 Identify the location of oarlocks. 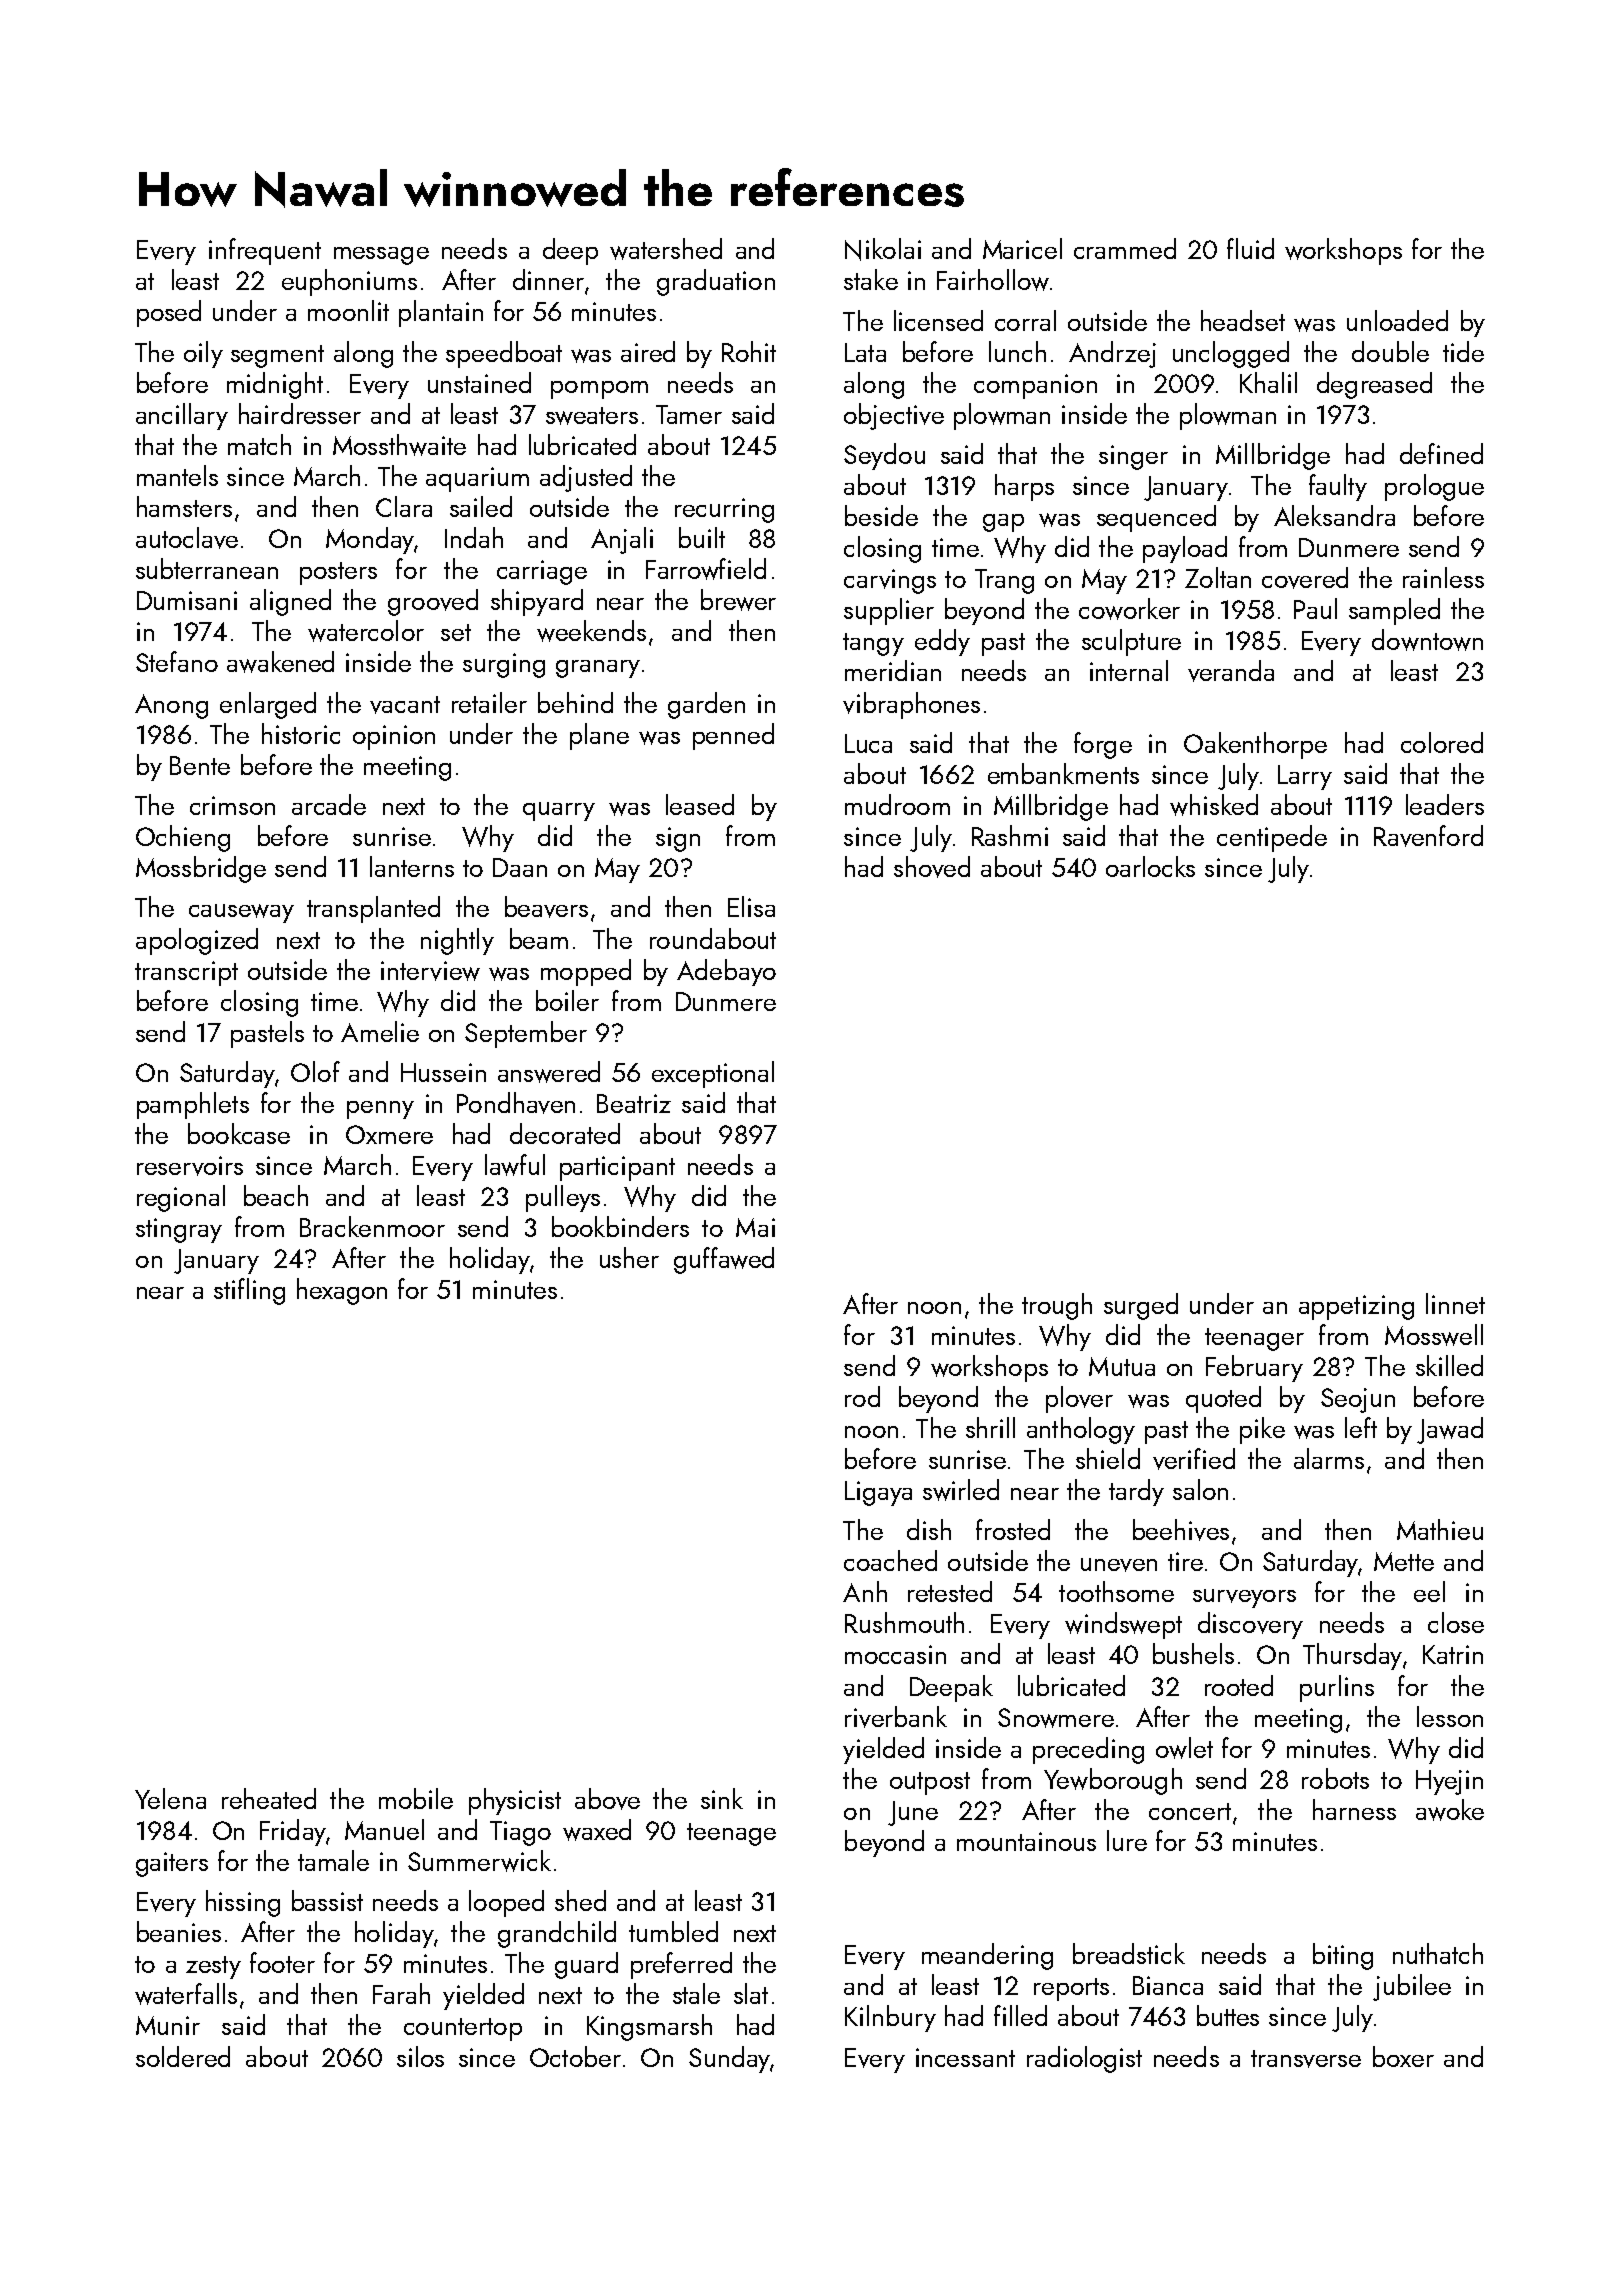
(1150, 866).
